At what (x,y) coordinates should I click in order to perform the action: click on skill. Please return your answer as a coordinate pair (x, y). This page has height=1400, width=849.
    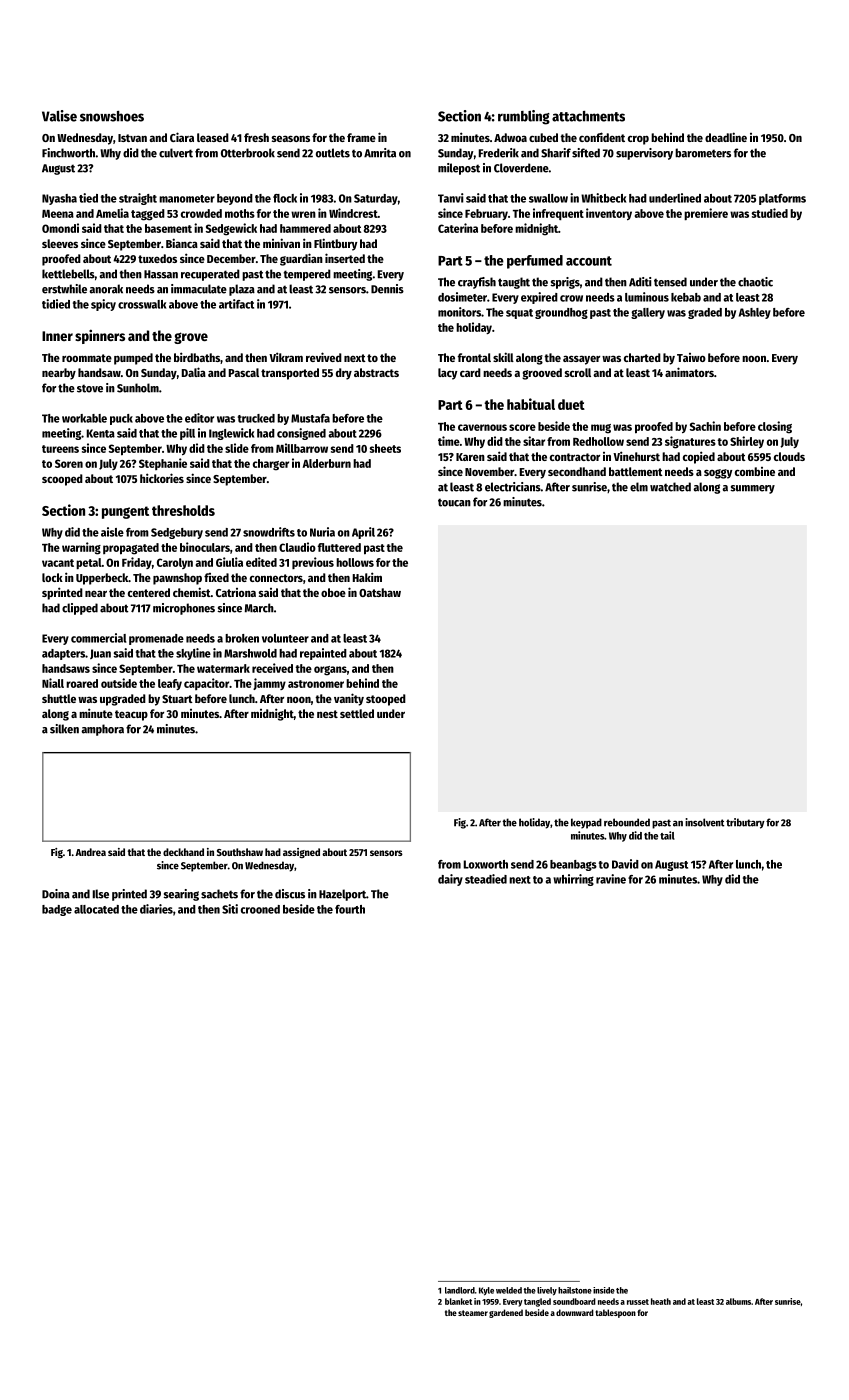
    Looking at the image, I should click on (503, 357).
